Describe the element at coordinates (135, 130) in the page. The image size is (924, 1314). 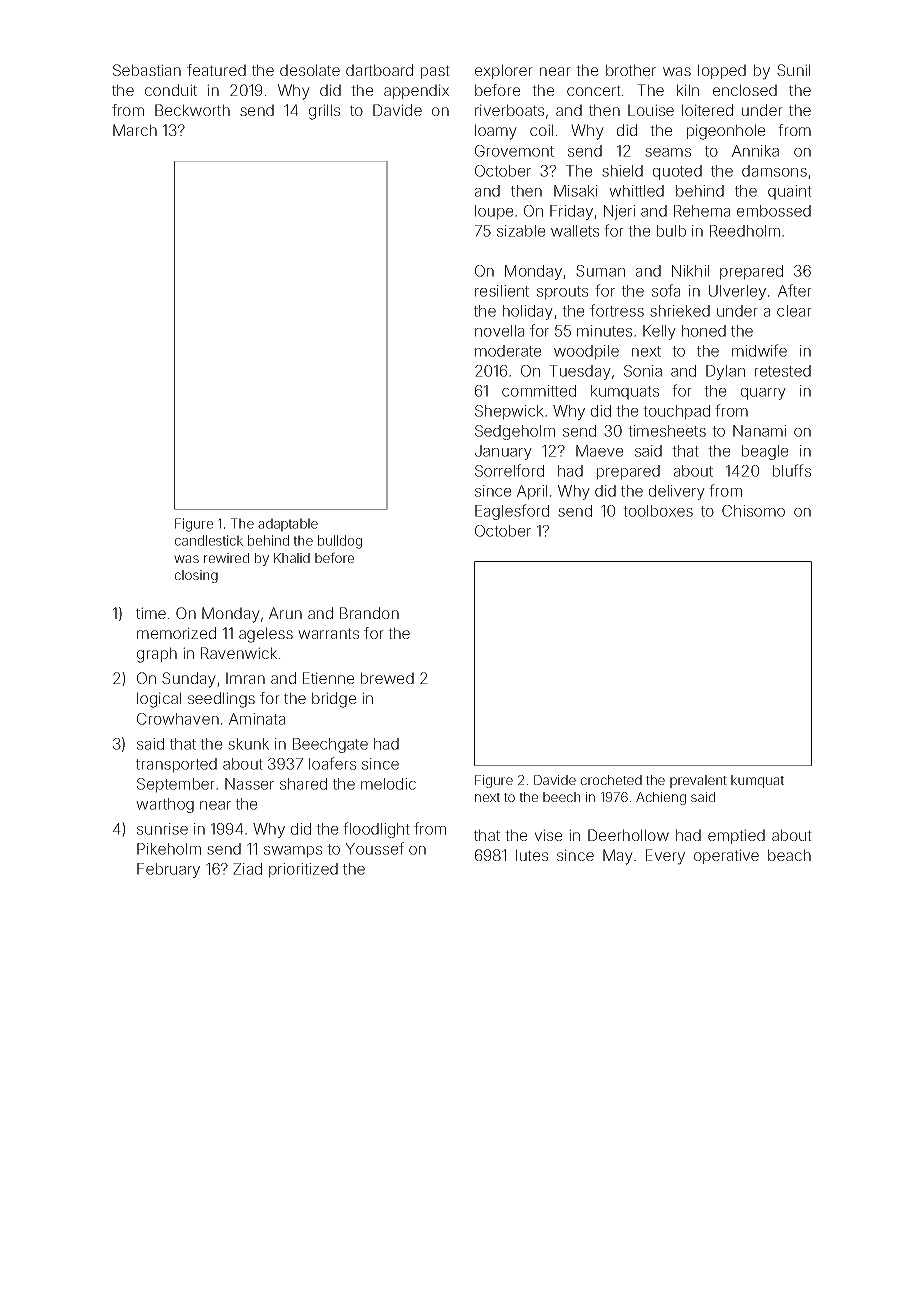
I see `March` at that location.
